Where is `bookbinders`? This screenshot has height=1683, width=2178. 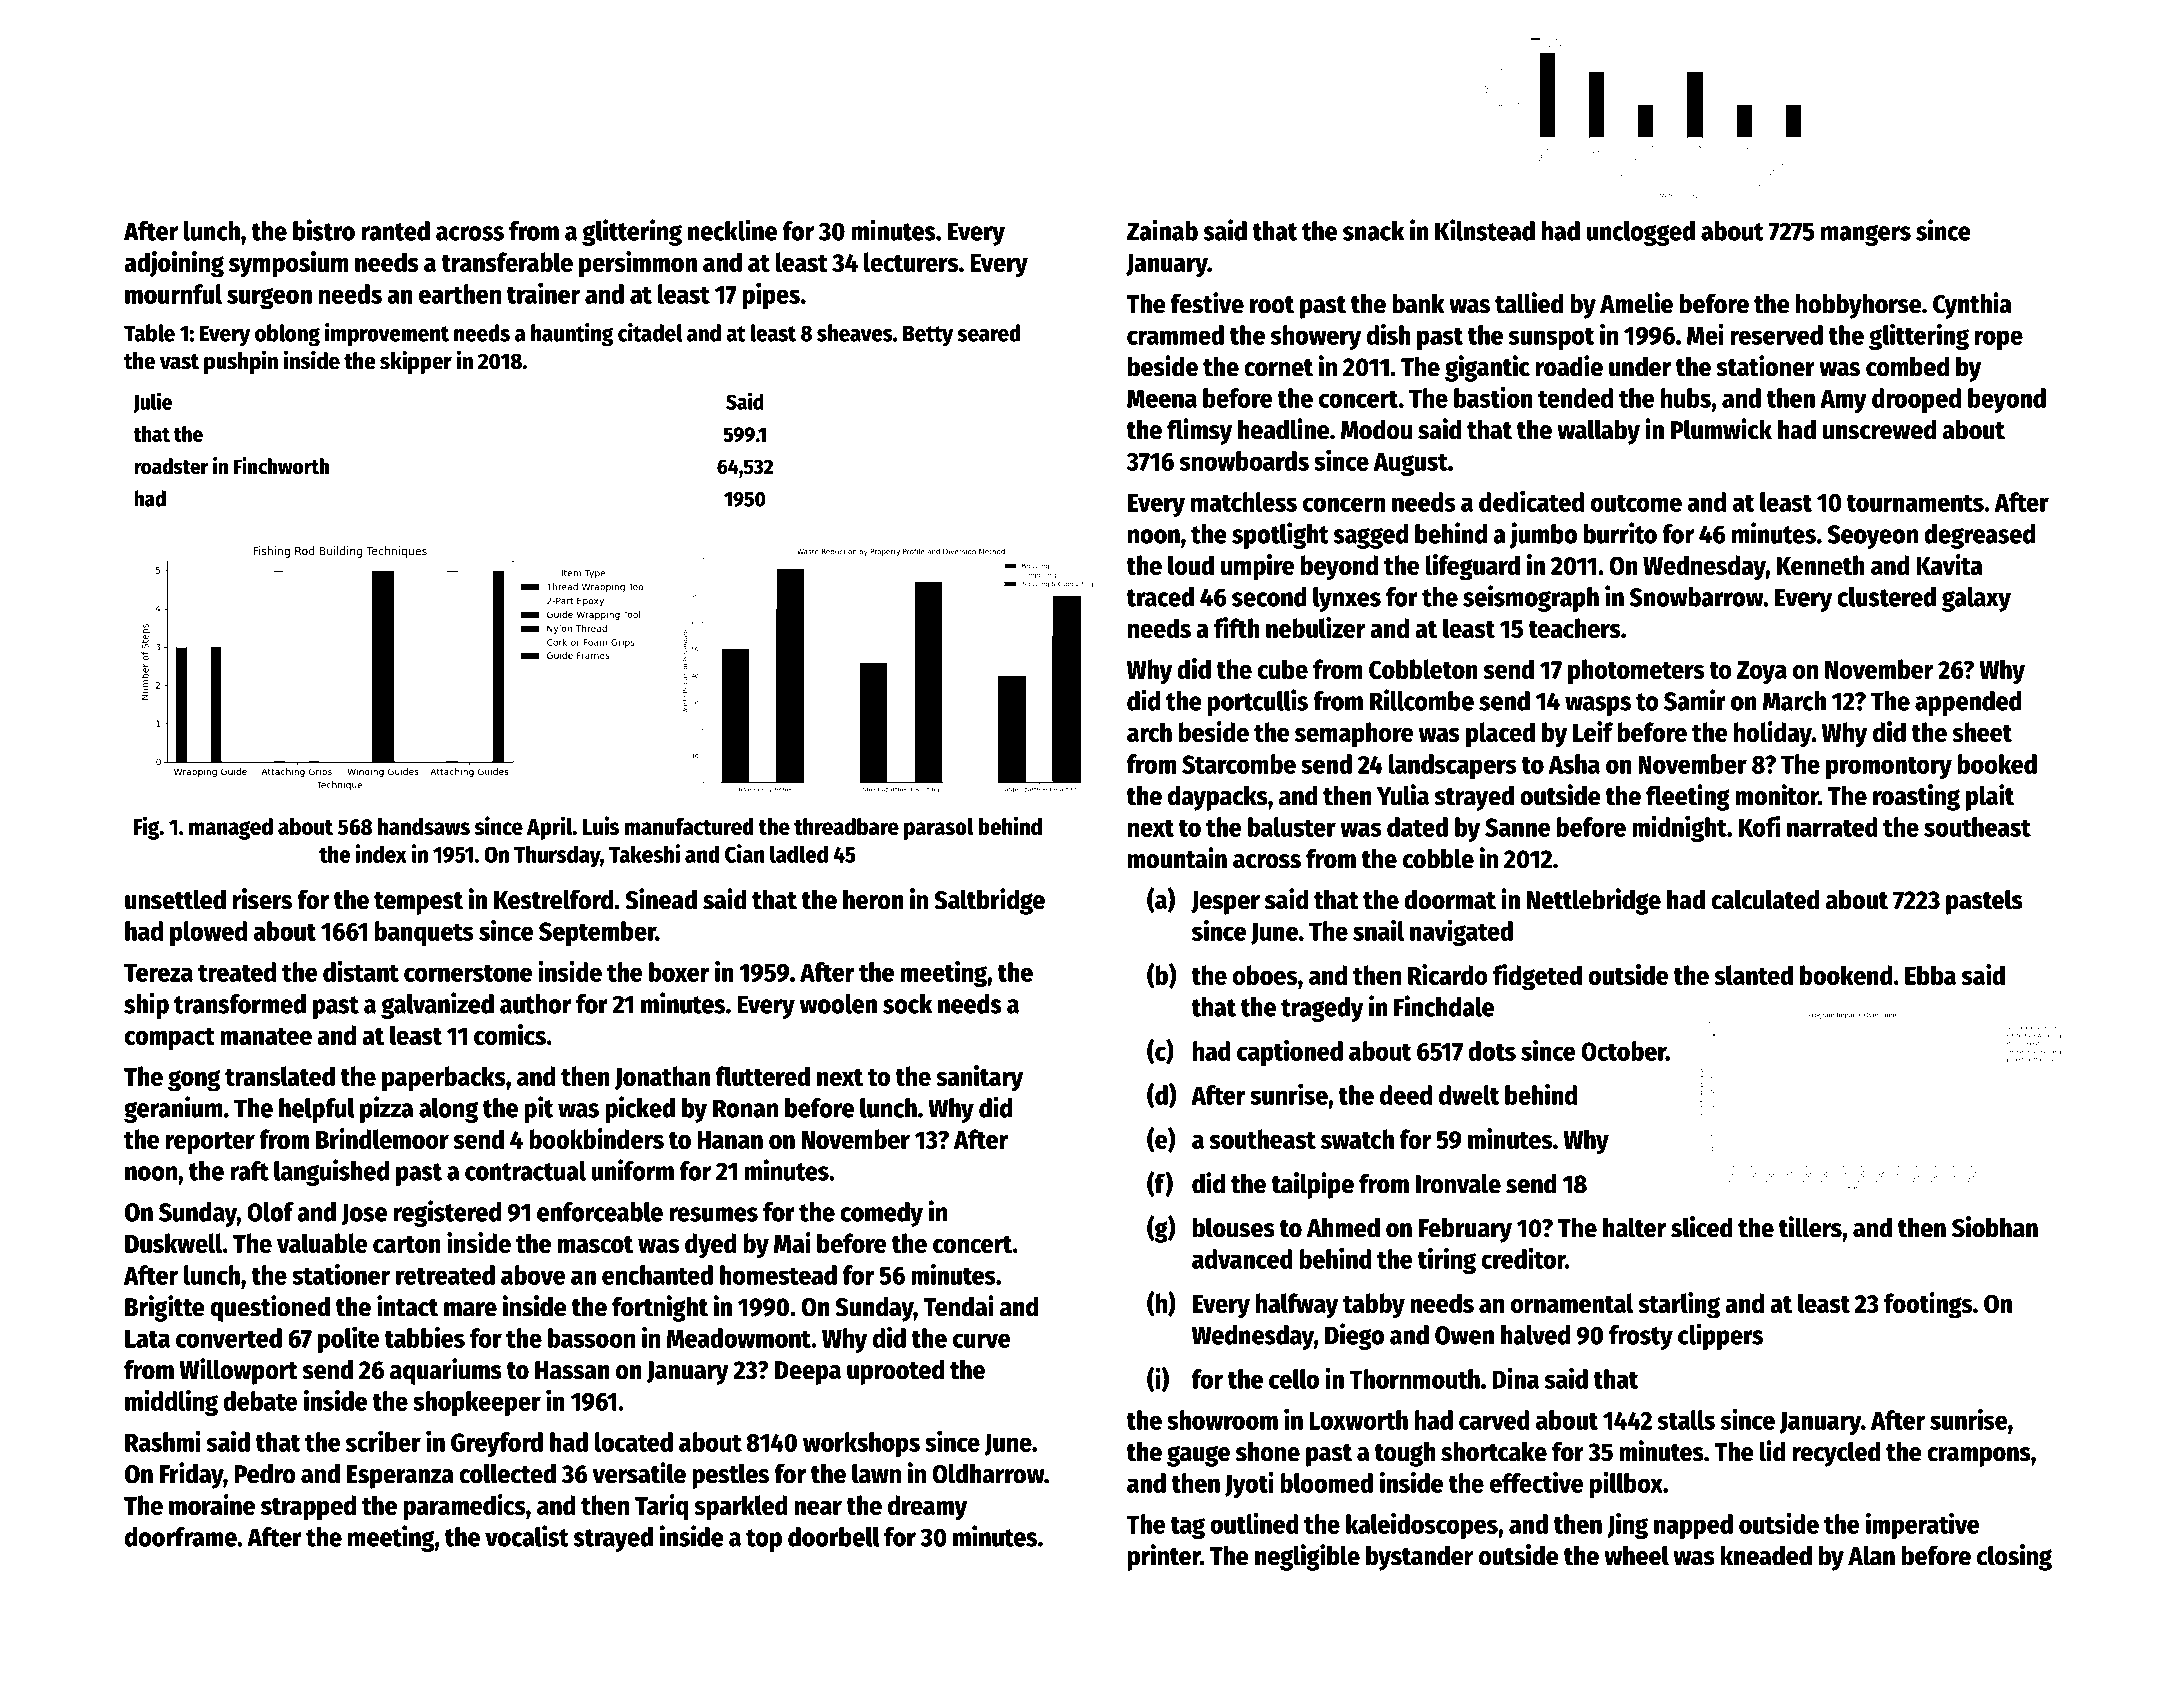 bookbinders is located at coordinates (596, 1138).
